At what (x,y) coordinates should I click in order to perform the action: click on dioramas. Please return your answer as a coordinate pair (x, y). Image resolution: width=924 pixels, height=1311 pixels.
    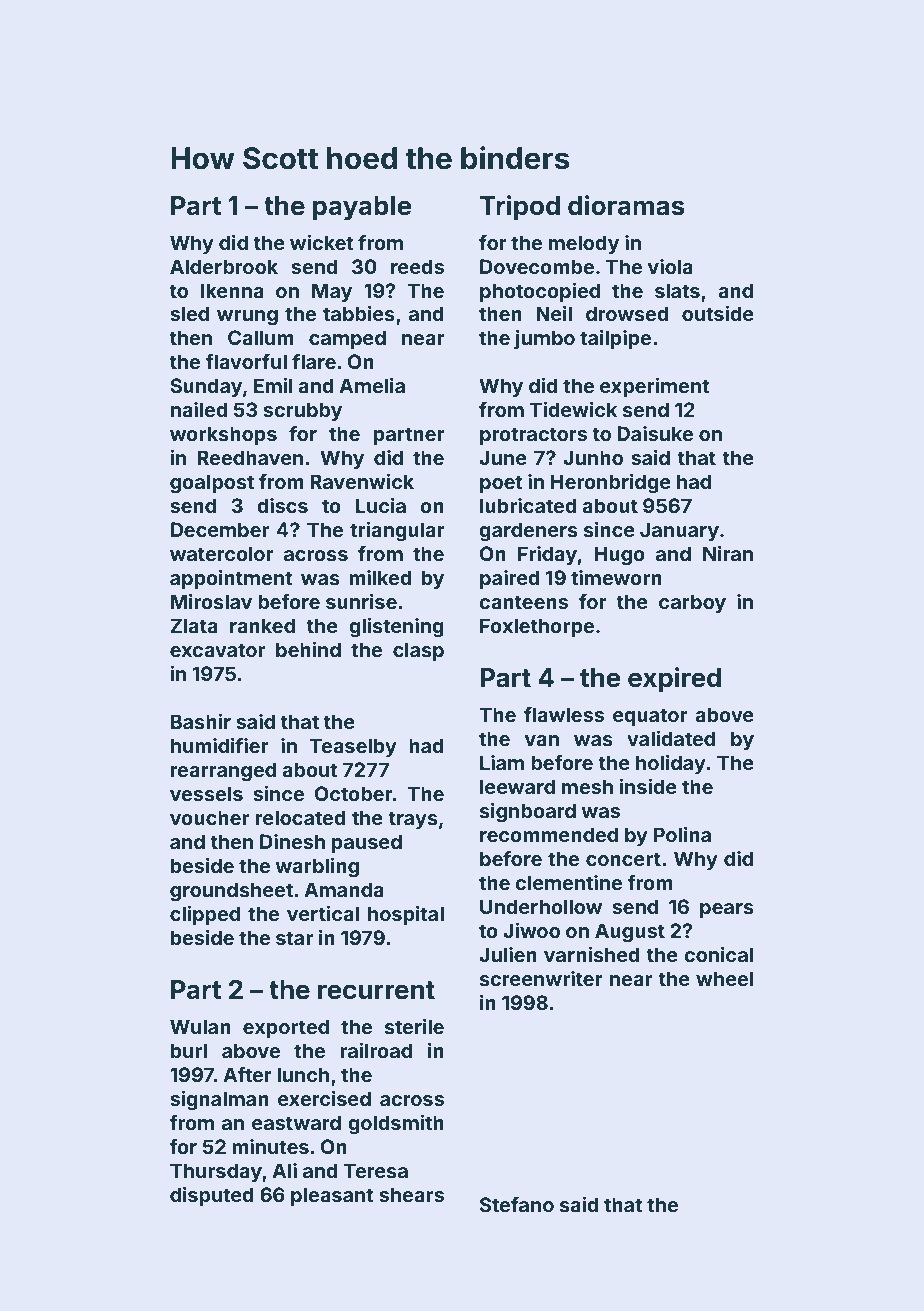
    Looking at the image, I should click on (626, 205).
